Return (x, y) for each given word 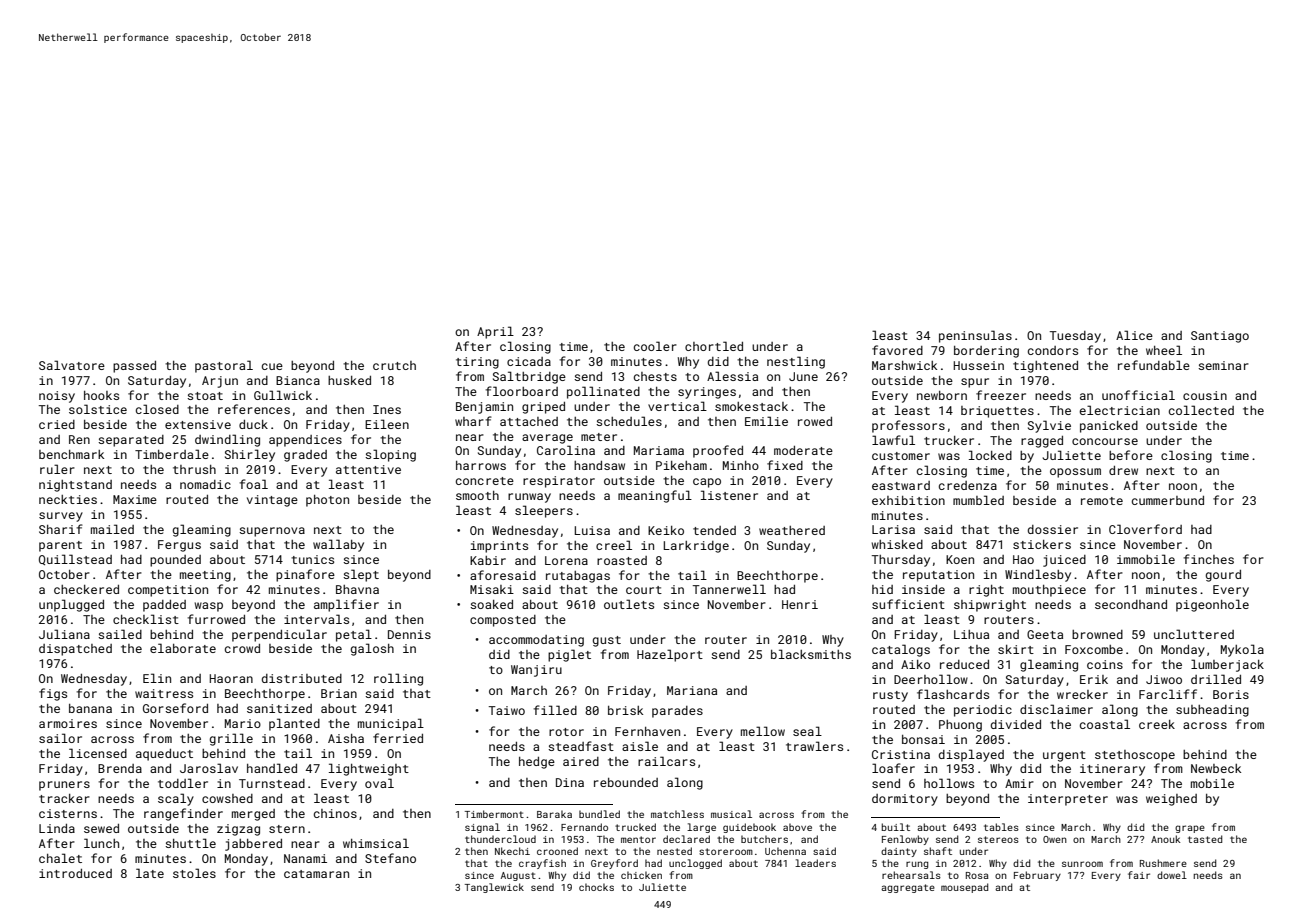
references (254, 409)
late (150, 873)
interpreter (1068, 800)
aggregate (908, 888)
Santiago (1220, 337)
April (495, 332)
